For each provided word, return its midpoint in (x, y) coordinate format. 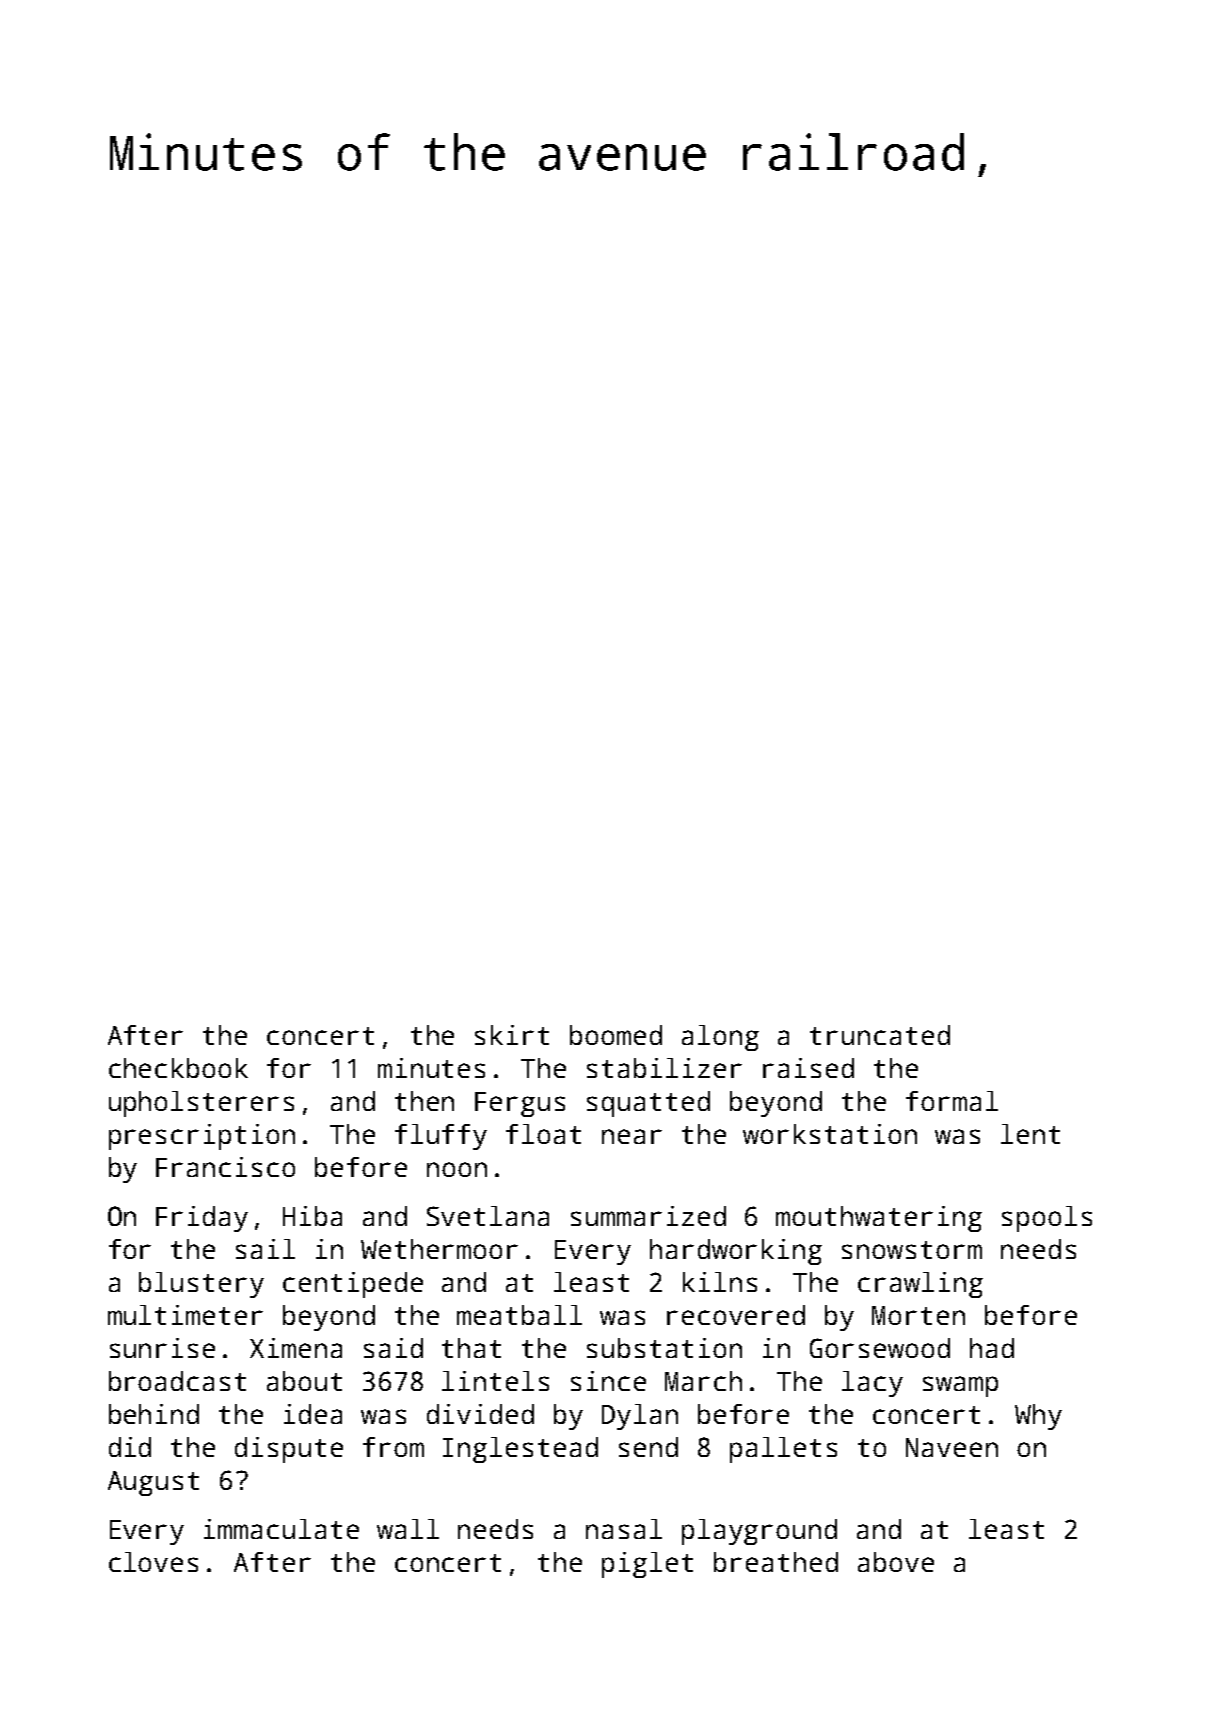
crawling (920, 1285)
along (720, 1038)
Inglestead (520, 1450)
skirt (512, 1035)
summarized (648, 1216)
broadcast (177, 1381)
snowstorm (912, 1250)
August (153, 1483)
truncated (880, 1035)
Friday (202, 1219)
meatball (519, 1315)
